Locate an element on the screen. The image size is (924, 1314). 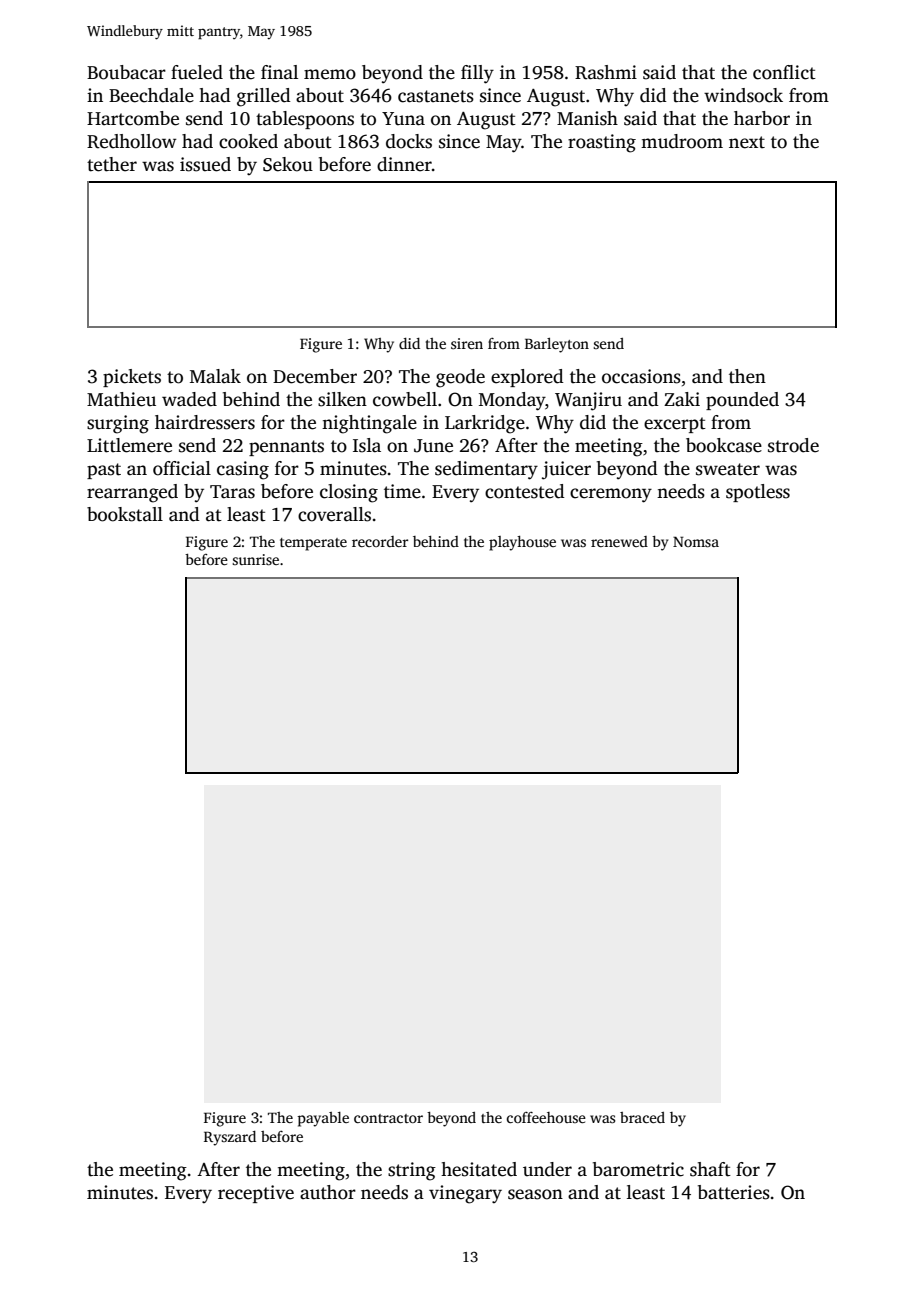
harbor is located at coordinates (762, 118).
